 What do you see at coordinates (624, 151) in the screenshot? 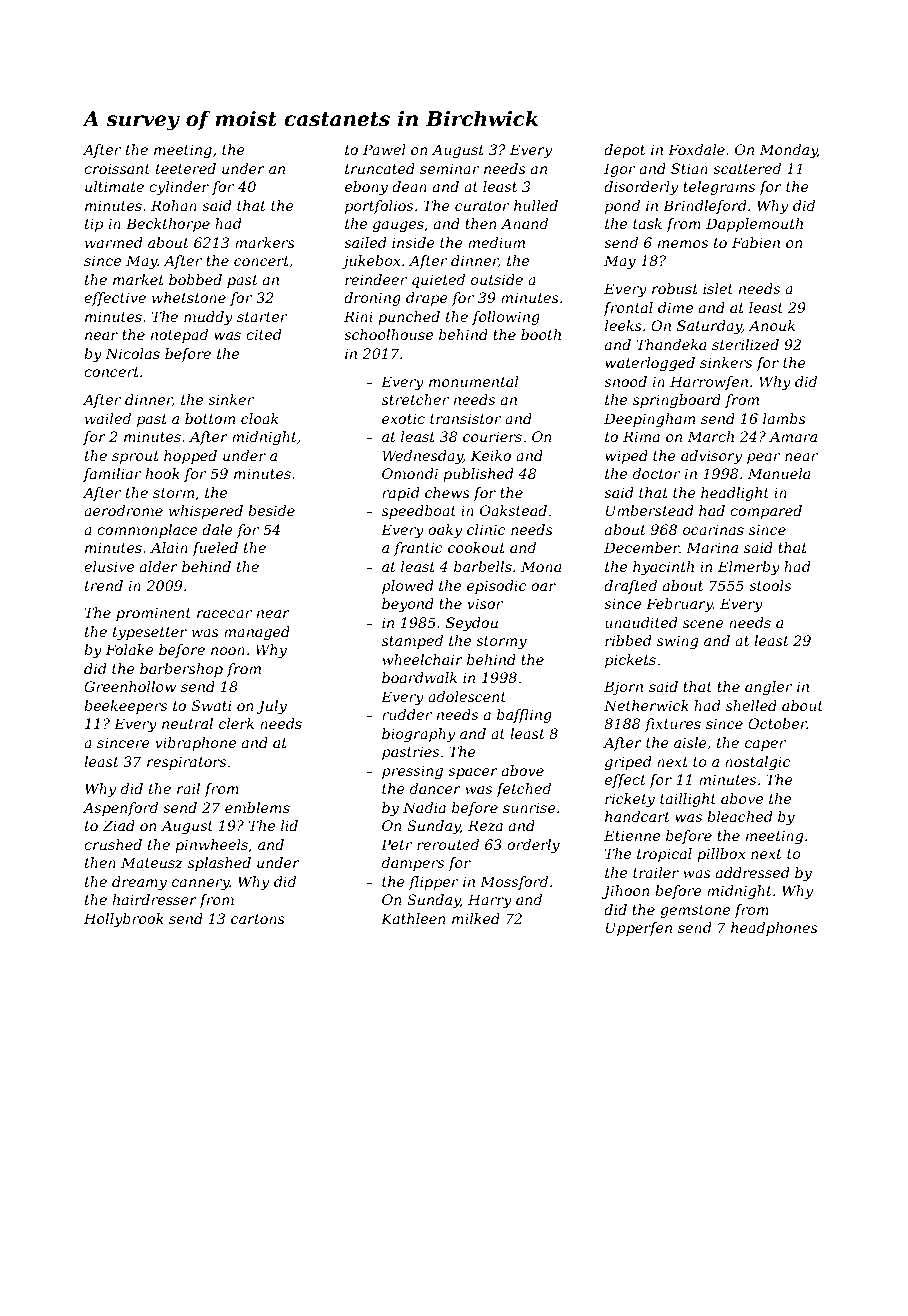
I see `depot` at bounding box center [624, 151].
